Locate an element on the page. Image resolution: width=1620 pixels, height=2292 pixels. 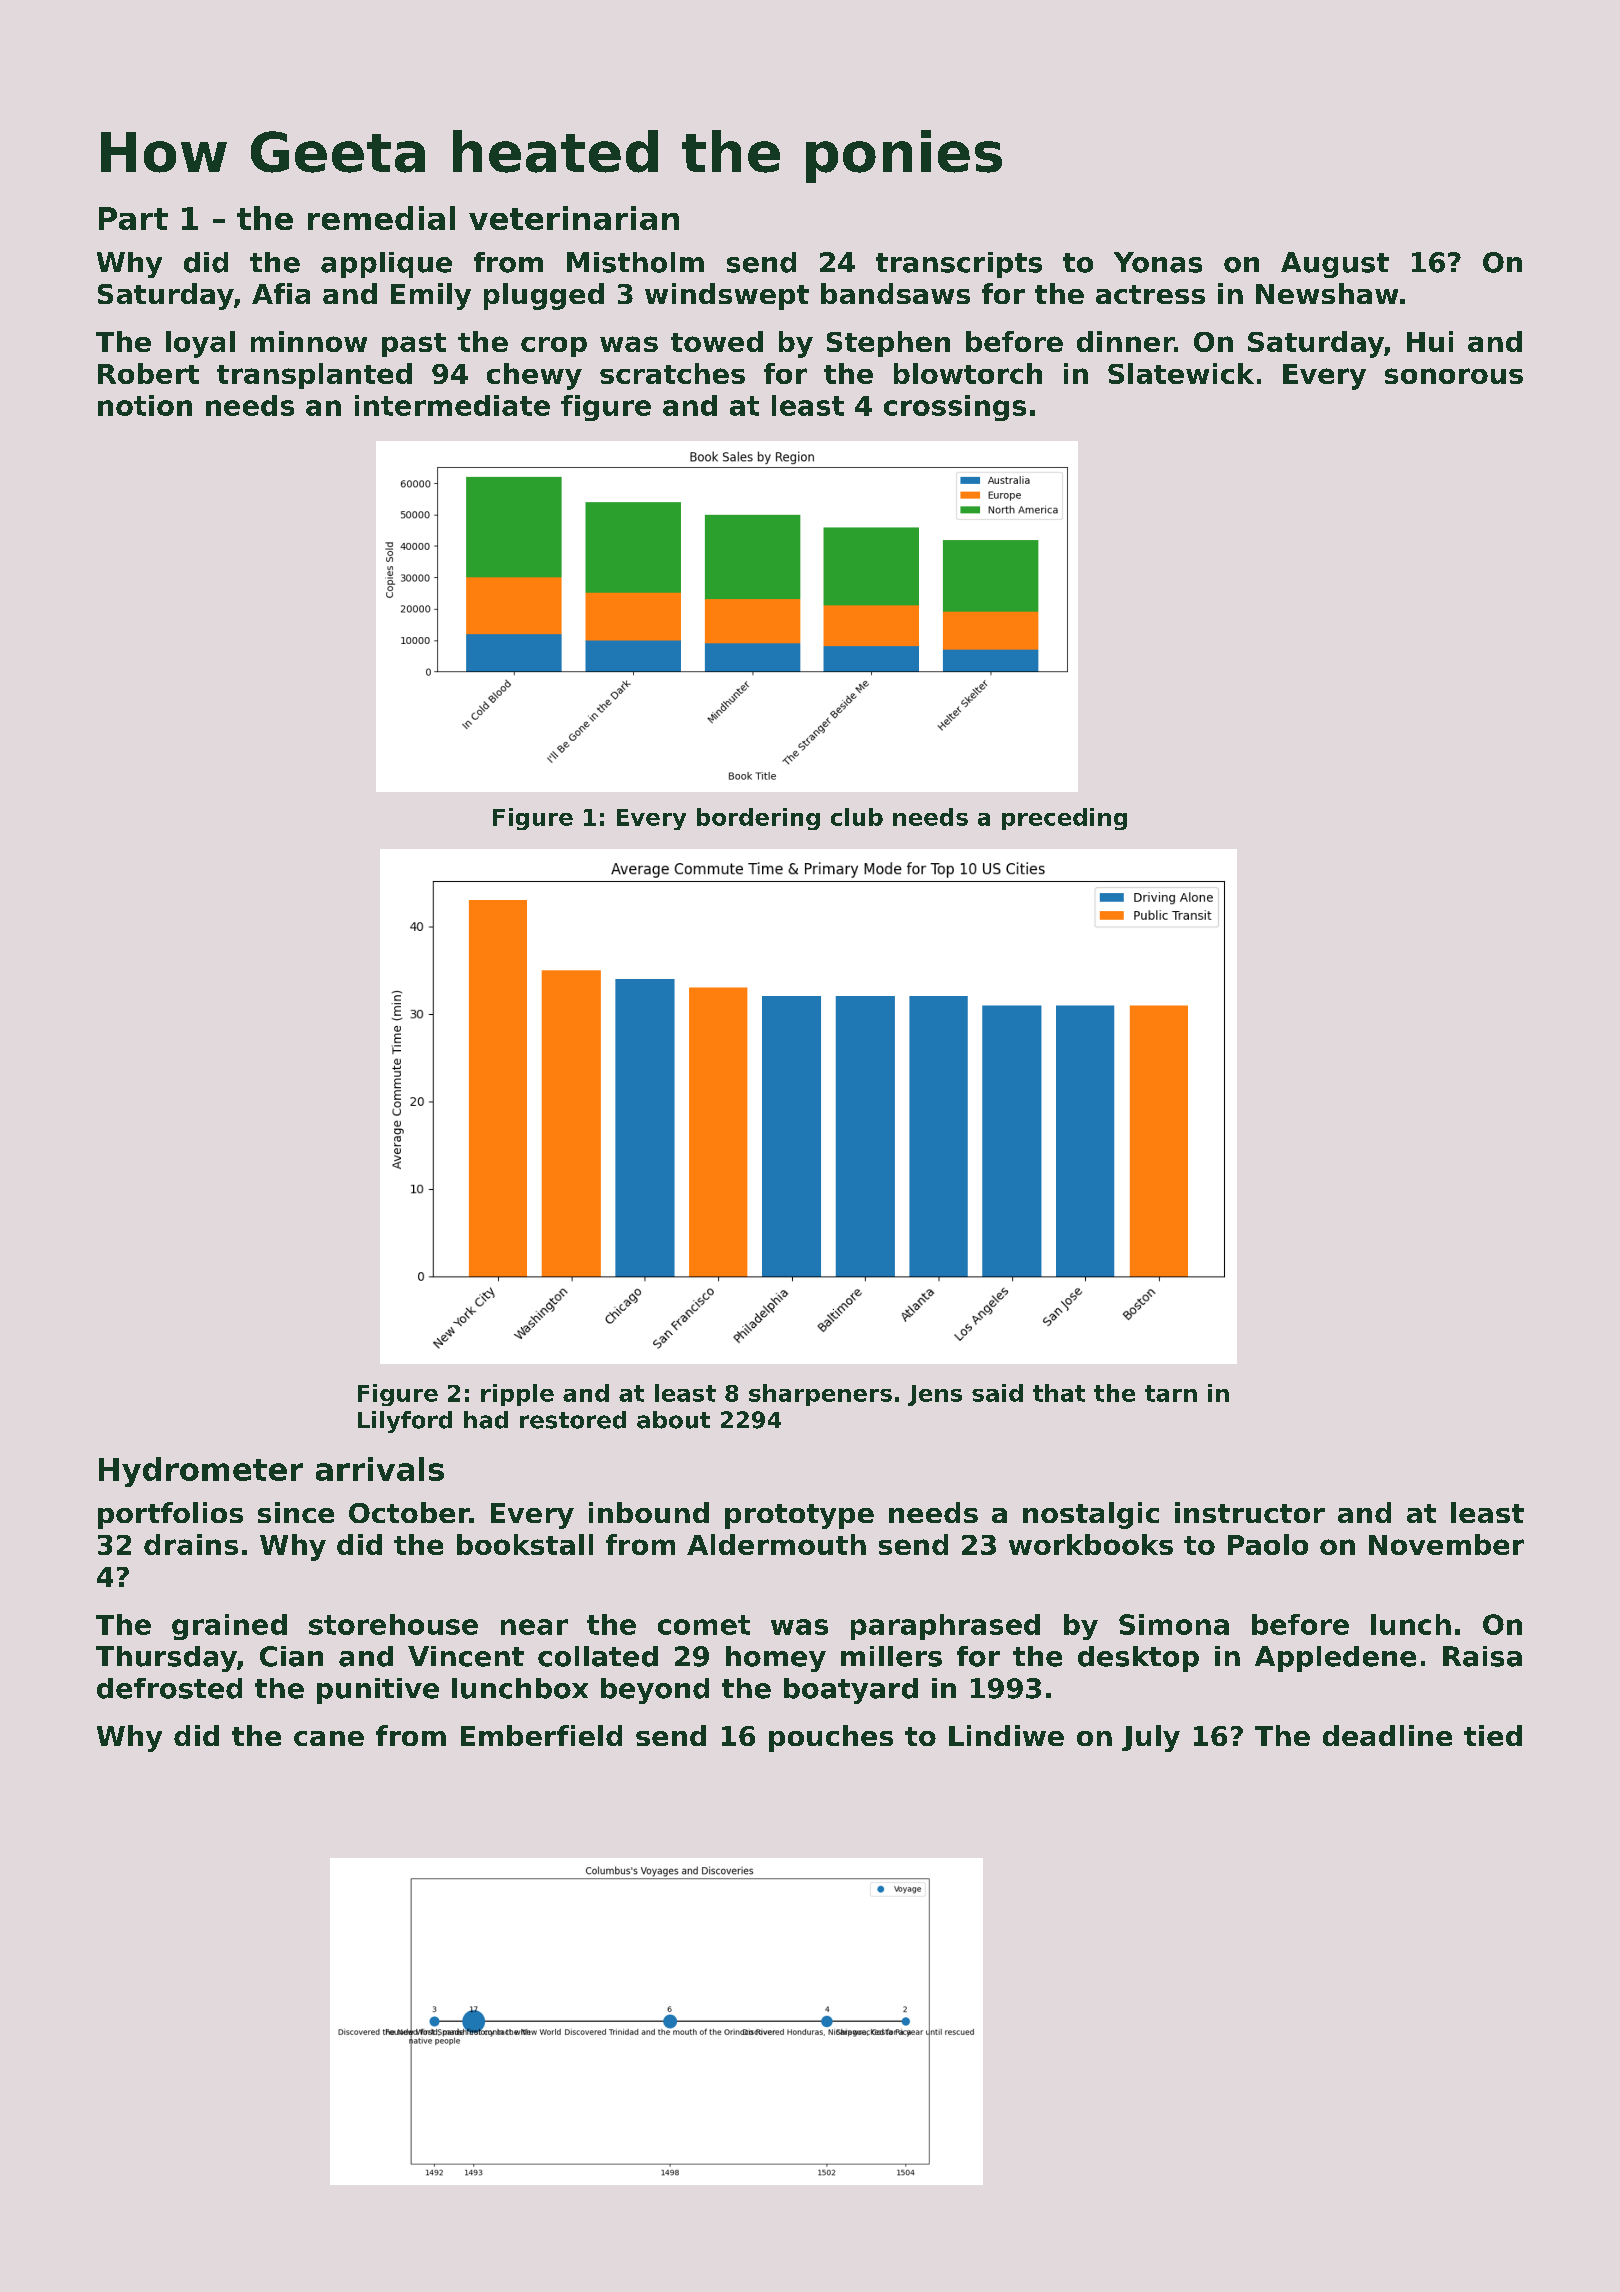
instructor is located at coordinates (1250, 1512).
